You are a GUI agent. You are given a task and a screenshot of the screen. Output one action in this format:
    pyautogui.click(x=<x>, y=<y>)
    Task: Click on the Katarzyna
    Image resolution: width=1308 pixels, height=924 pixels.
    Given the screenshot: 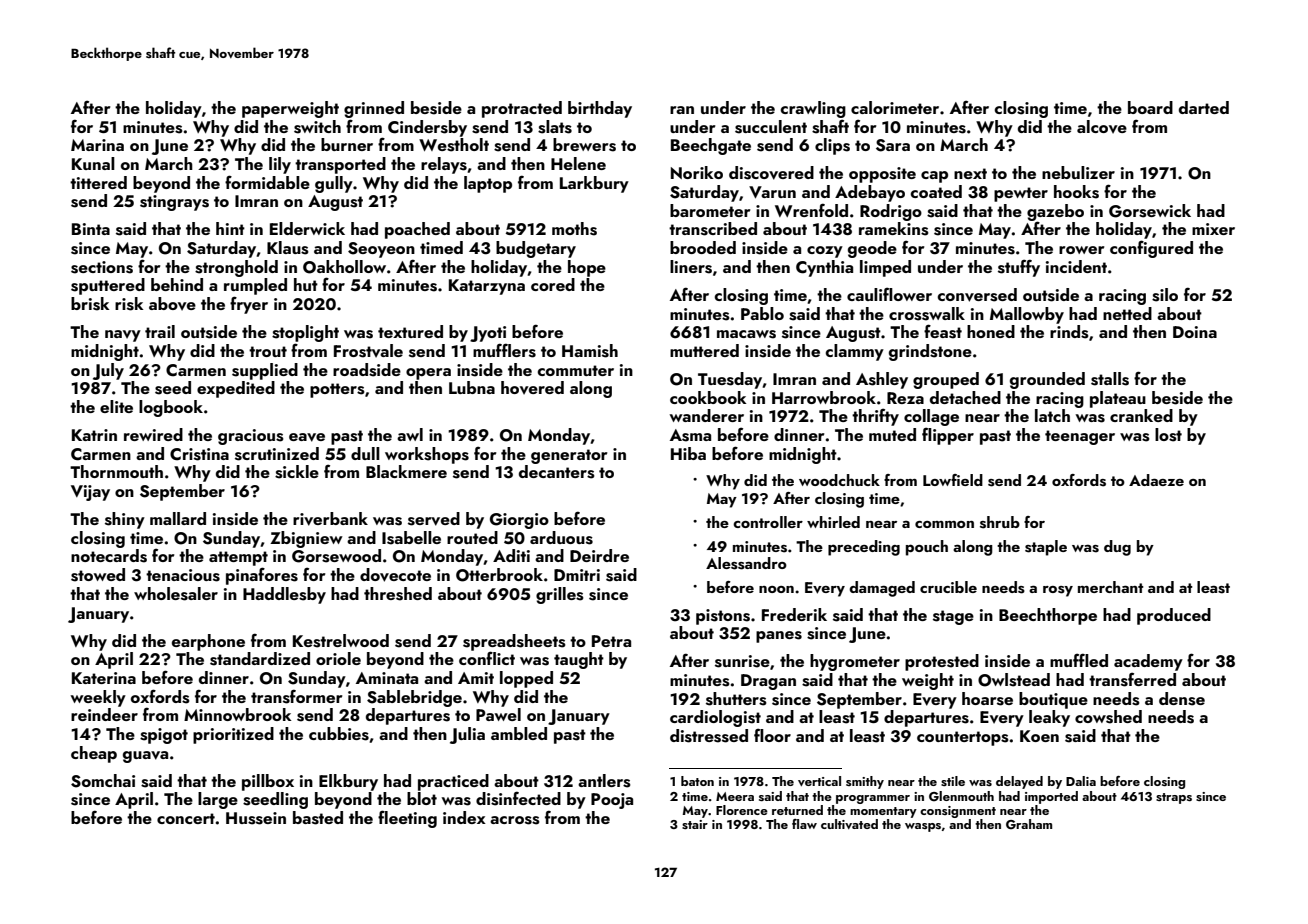 What is the action you would take?
    pyautogui.click(x=487, y=287)
